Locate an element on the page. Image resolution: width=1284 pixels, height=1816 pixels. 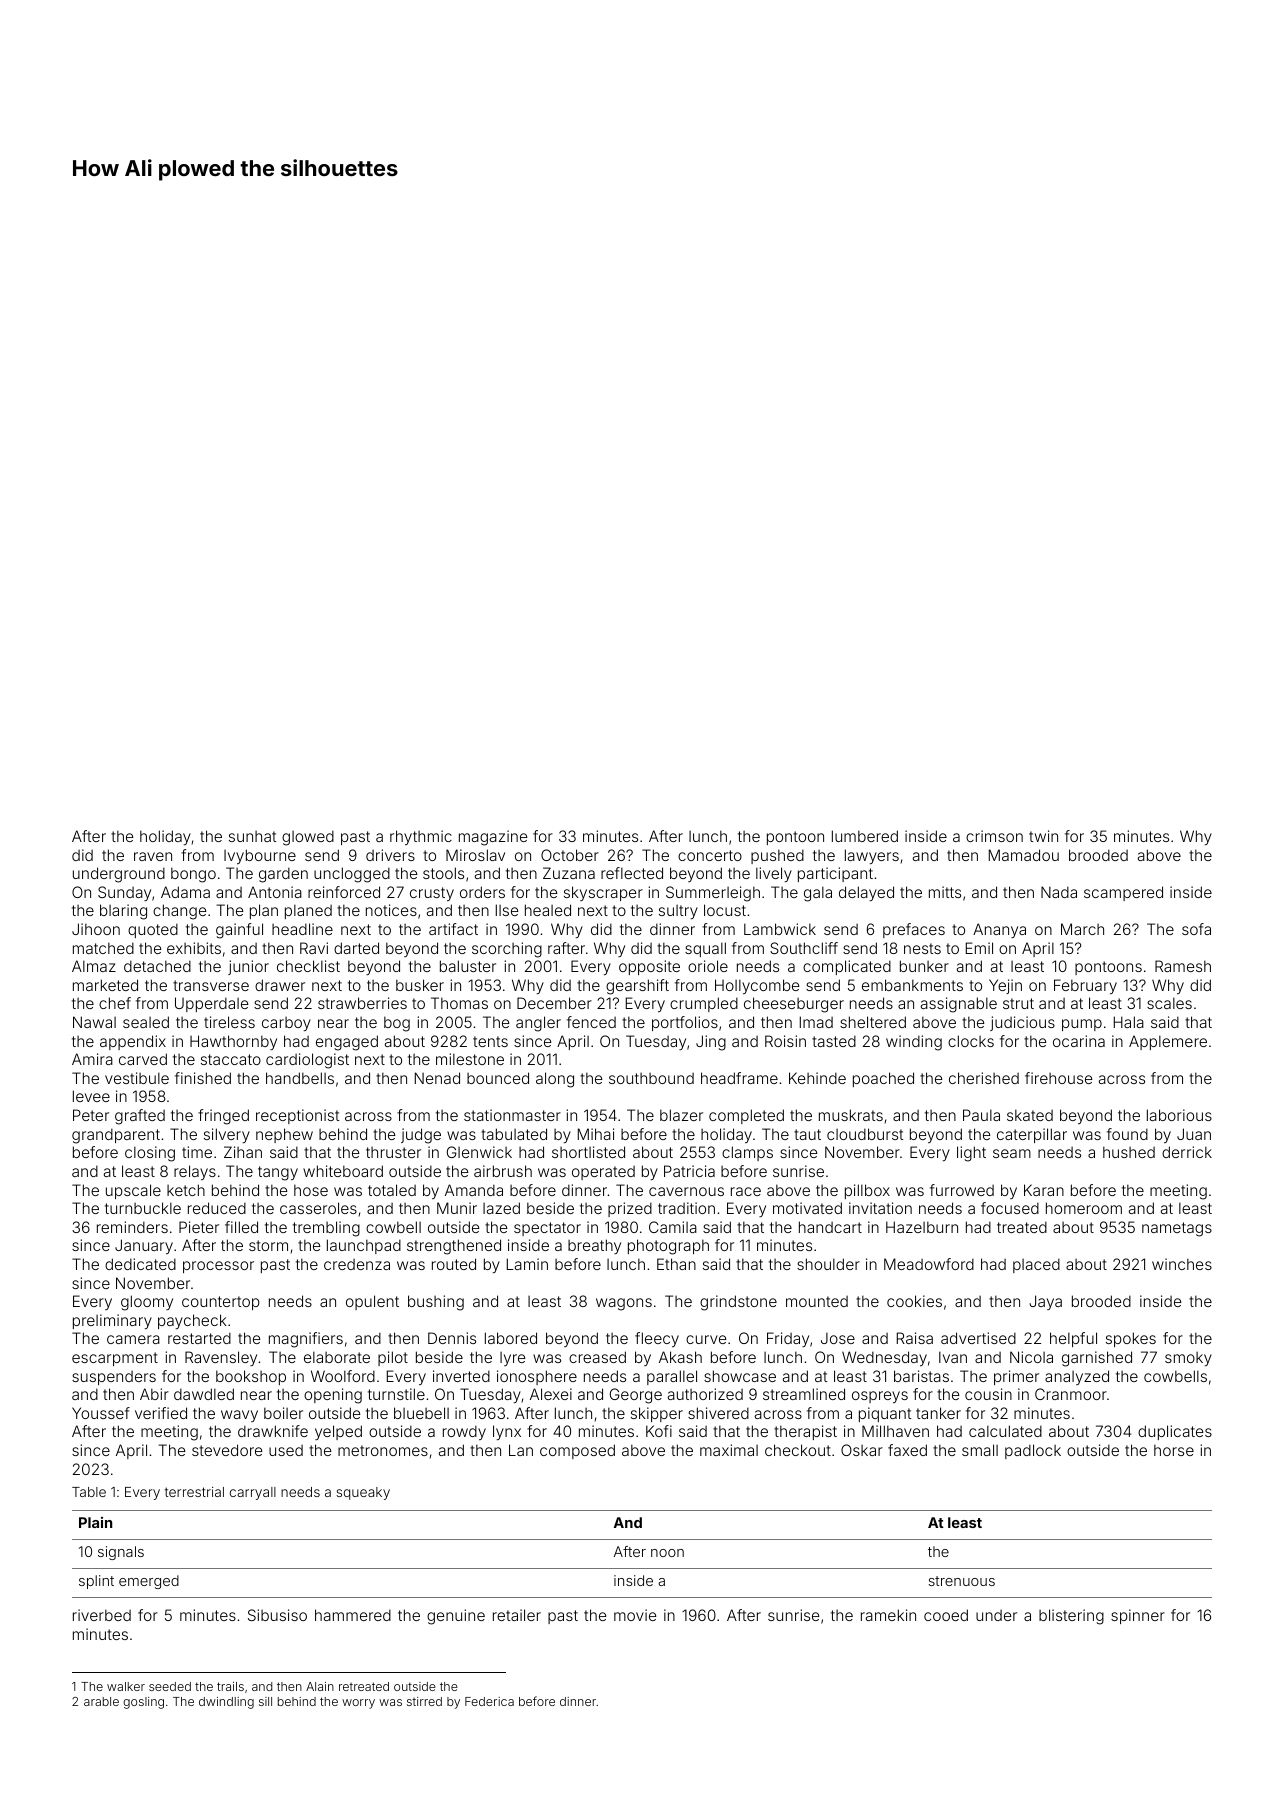
Federica is located at coordinates (489, 1701).
